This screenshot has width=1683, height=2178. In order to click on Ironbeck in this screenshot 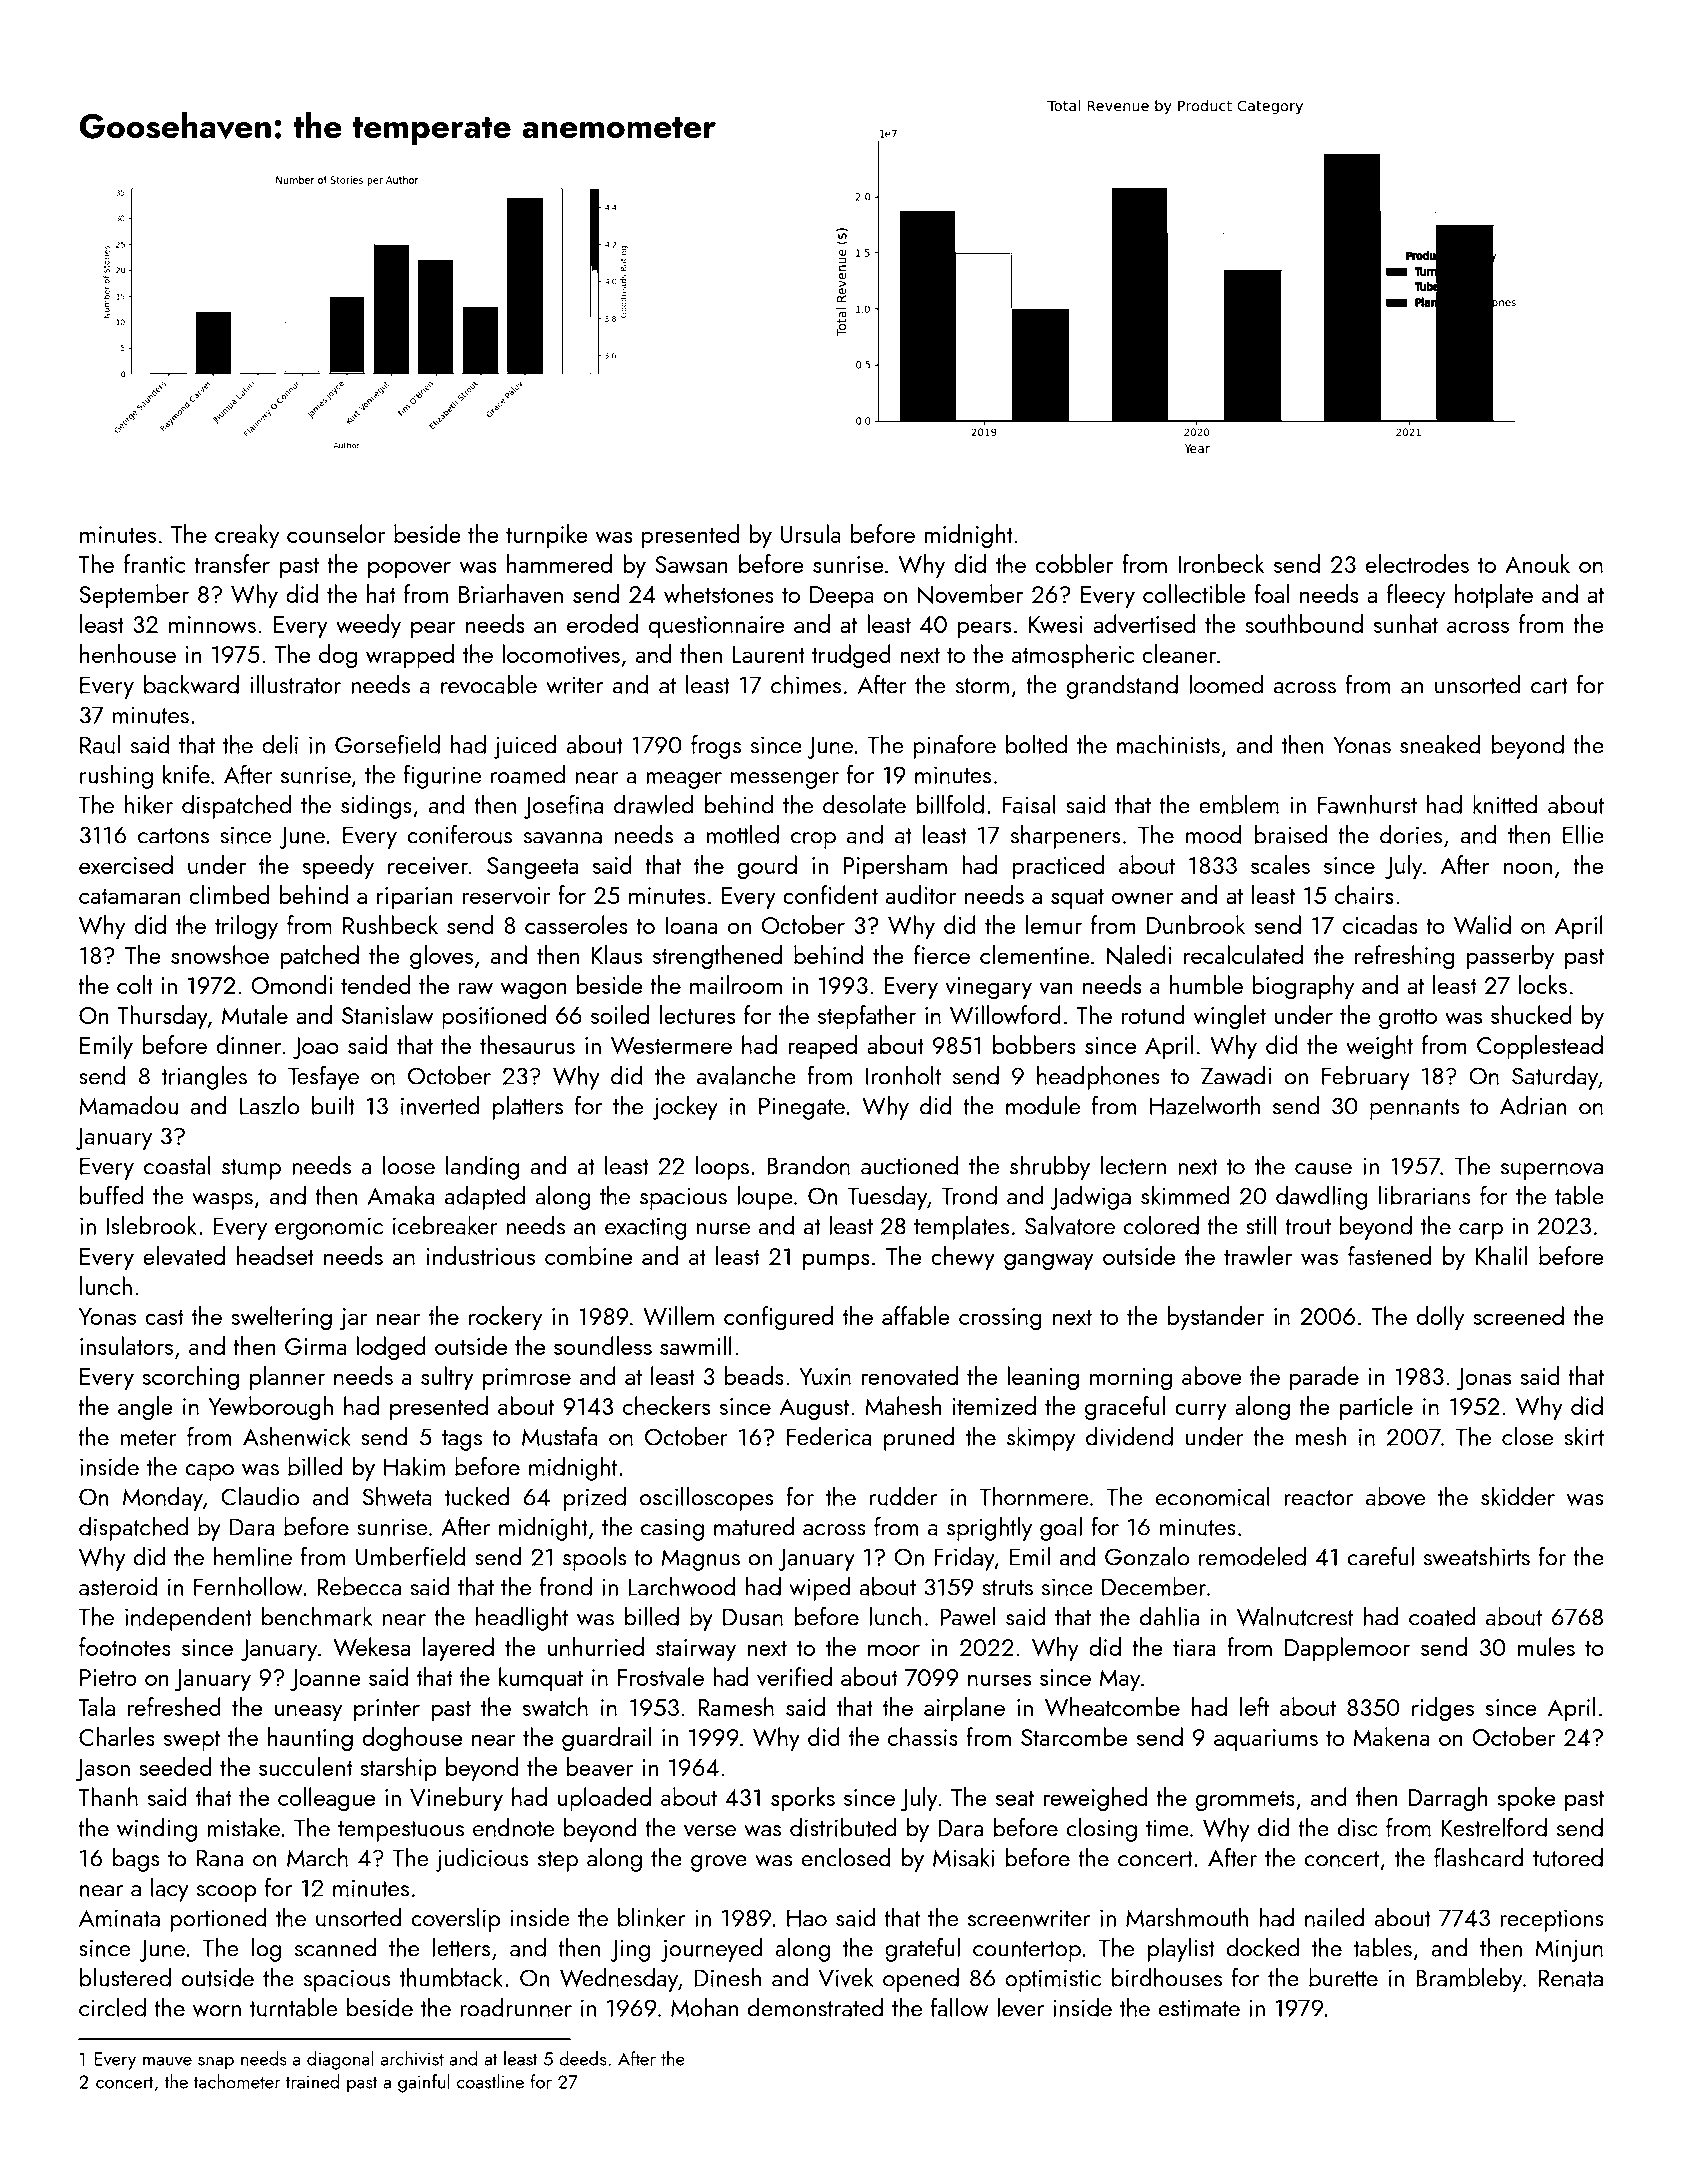, I will do `click(1221, 563)`.
